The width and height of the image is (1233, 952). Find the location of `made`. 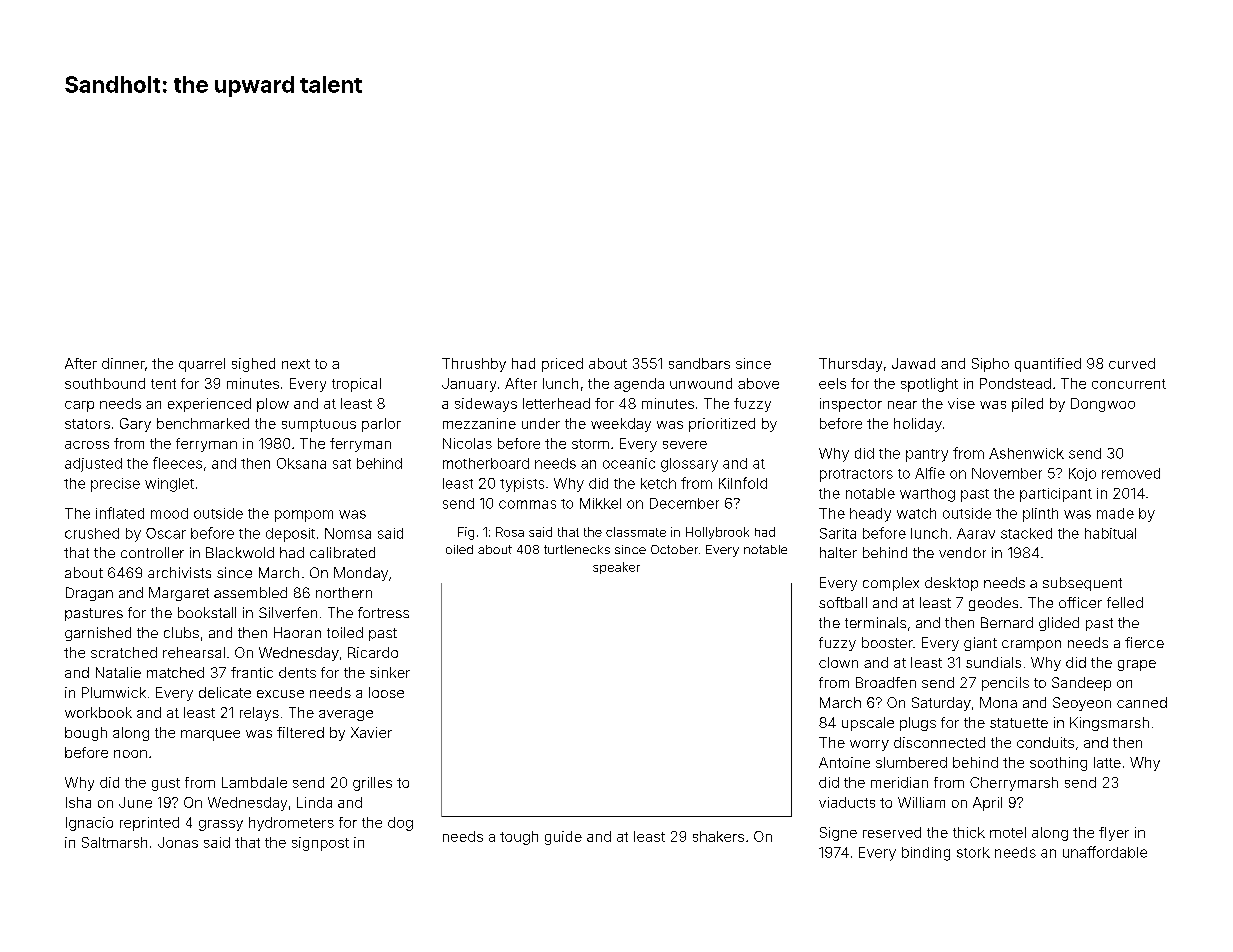

made is located at coordinates (1115, 513).
